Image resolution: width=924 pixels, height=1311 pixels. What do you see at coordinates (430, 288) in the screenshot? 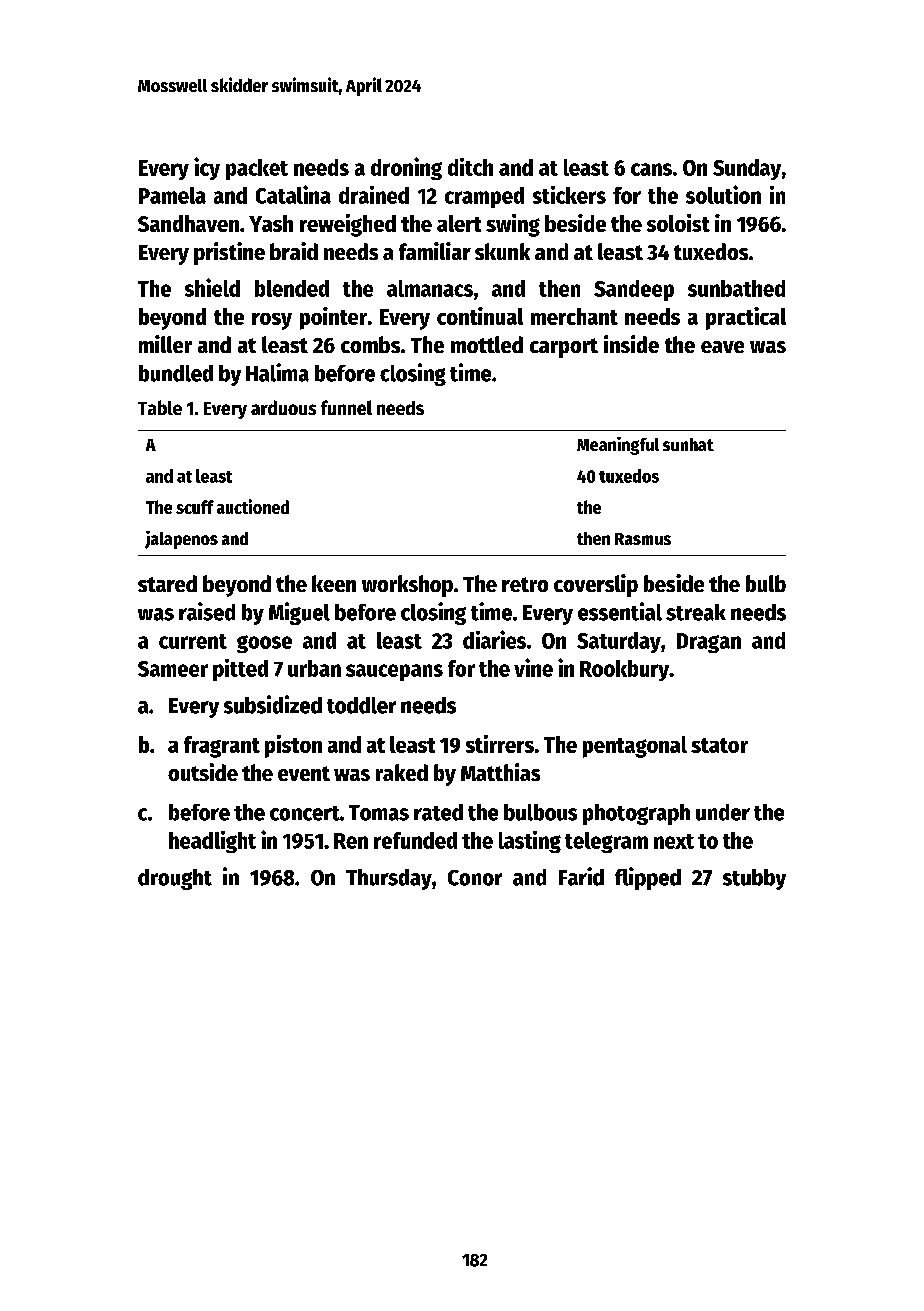
I see `almanacs` at bounding box center [430, 288].
